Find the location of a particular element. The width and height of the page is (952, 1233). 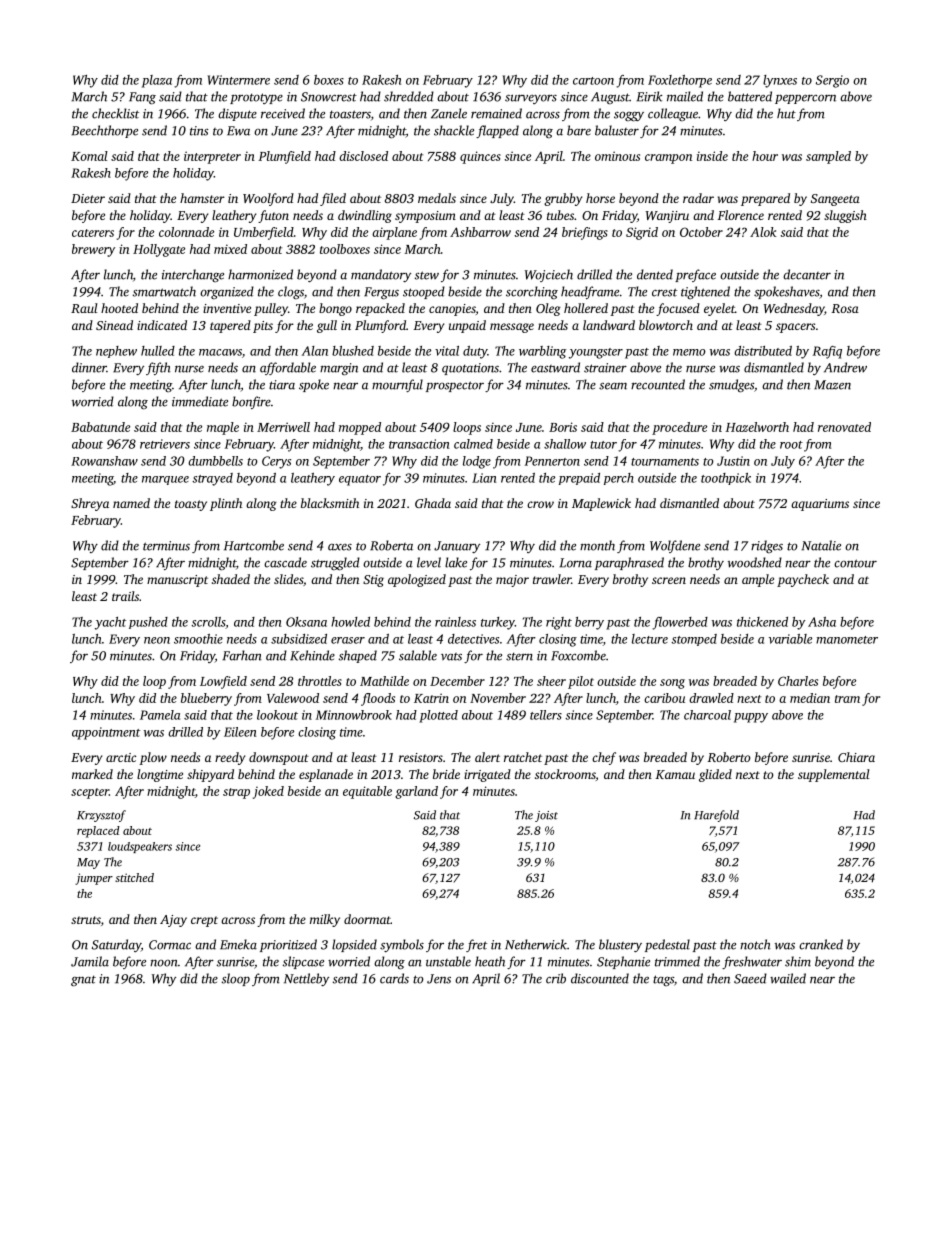

inside is located at coordinates (712, 156).
